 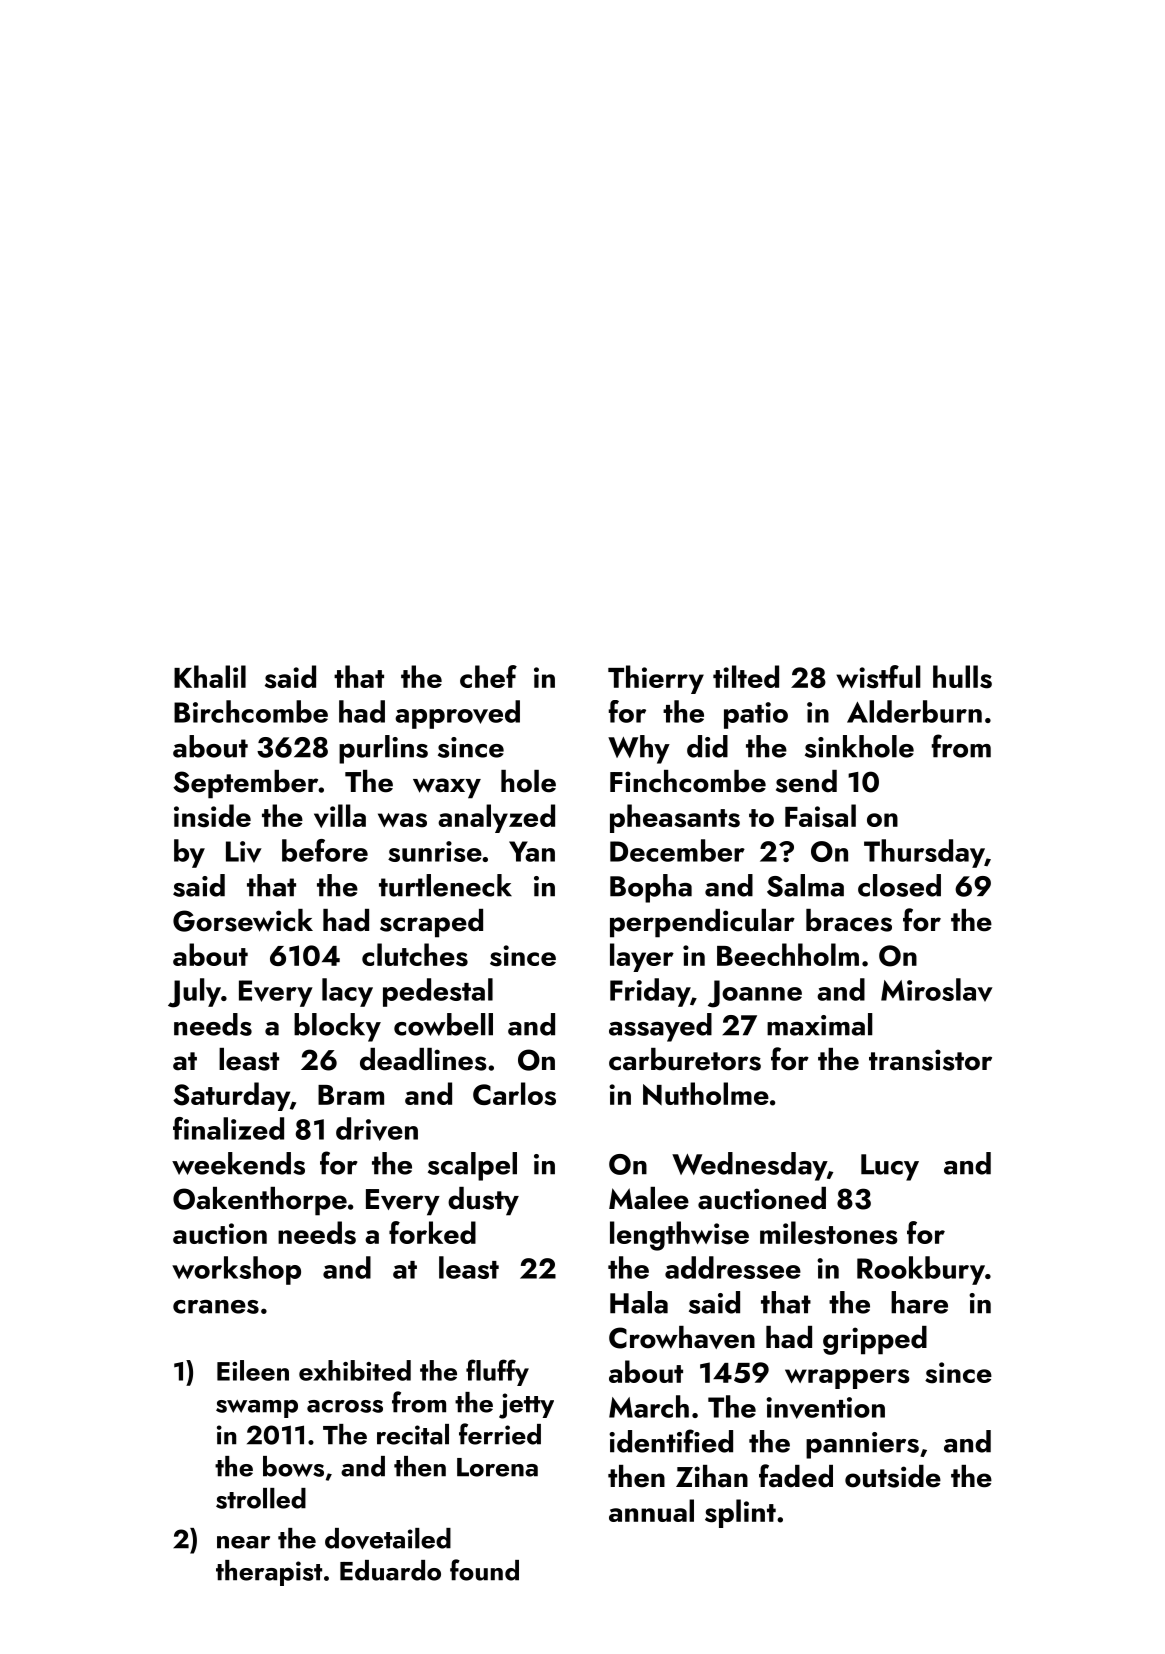 I want to click on Rookbury, so click(x=921, y=1270).
